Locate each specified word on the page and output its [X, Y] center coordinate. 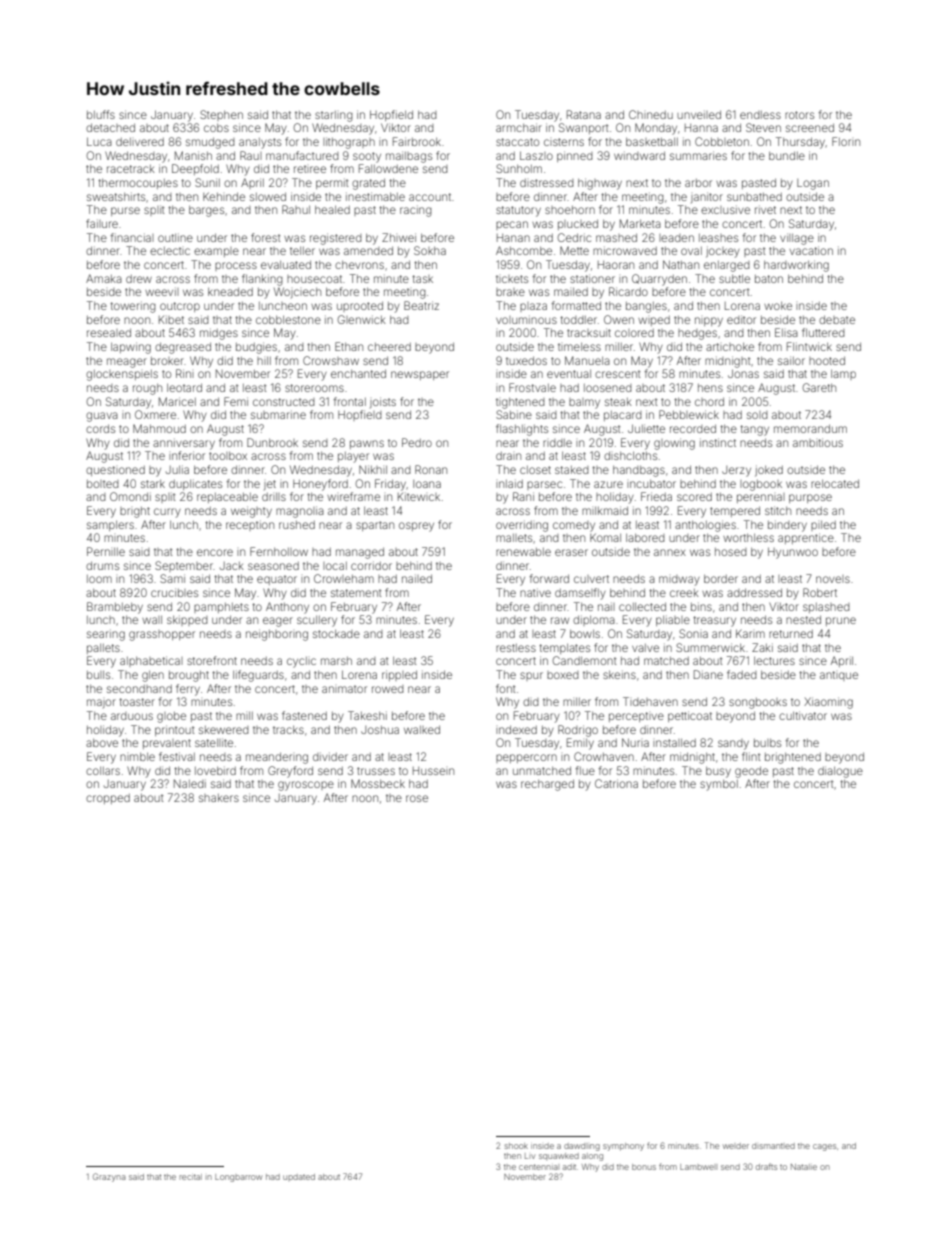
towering [133, 307]
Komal [605, 537]
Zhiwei [399, 237]
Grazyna [109, 1177]
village [797, 239]
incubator [651, 484]
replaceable [227, 498]
